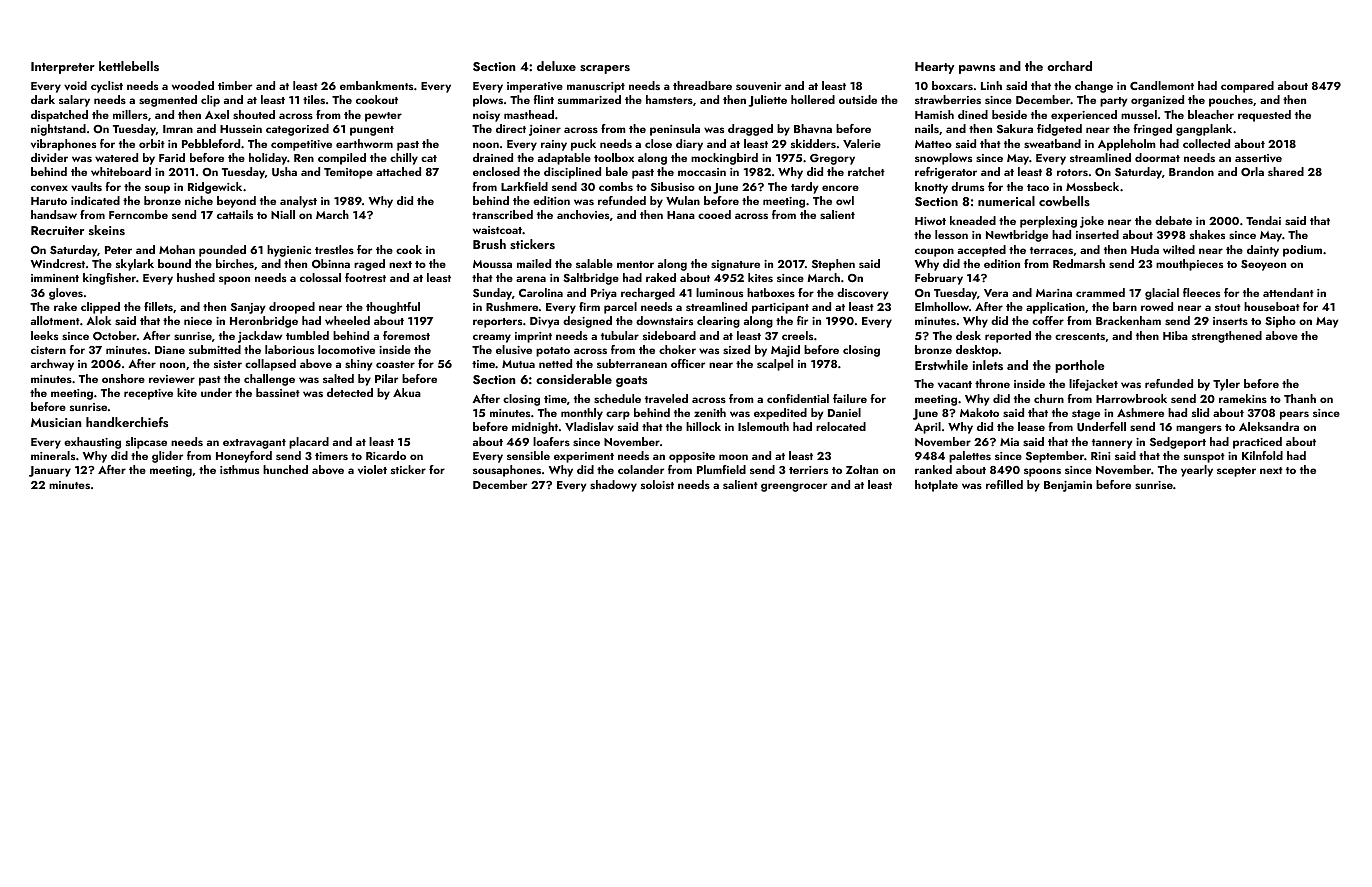 This page has width=1372, height=887. What do you see at coordinates (688, 363) in the page?
I see `officer` at bounding box center [688, 363].
